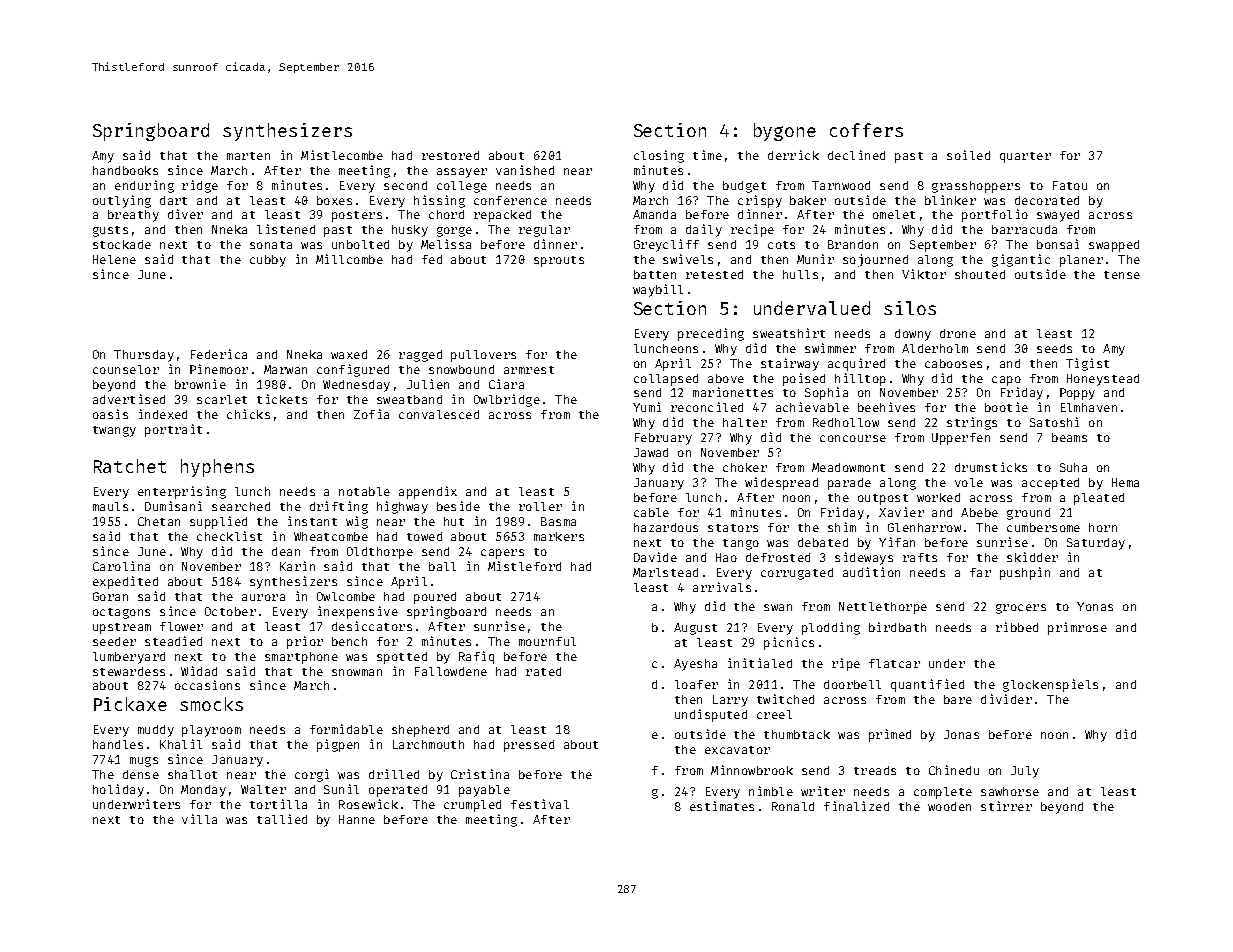 The width and height of the screenshot is (1233, 952). I want to click on coffers, so click(866, 130).
